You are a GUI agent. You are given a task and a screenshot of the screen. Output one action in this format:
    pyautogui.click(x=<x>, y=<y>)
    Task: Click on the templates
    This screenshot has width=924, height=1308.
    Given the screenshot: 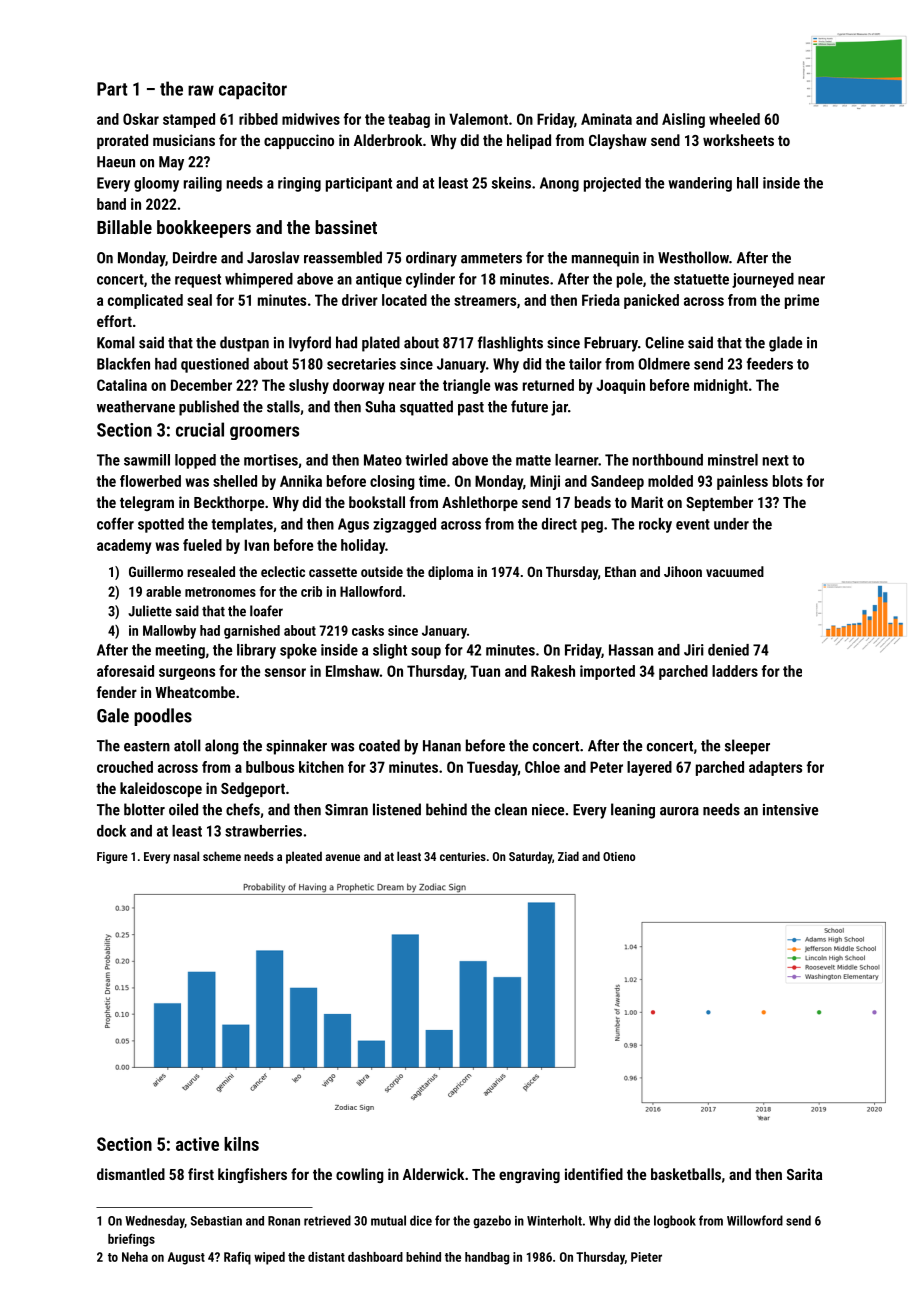 What is the action you would take?
    pyautogui.click(x=242, y=525)
